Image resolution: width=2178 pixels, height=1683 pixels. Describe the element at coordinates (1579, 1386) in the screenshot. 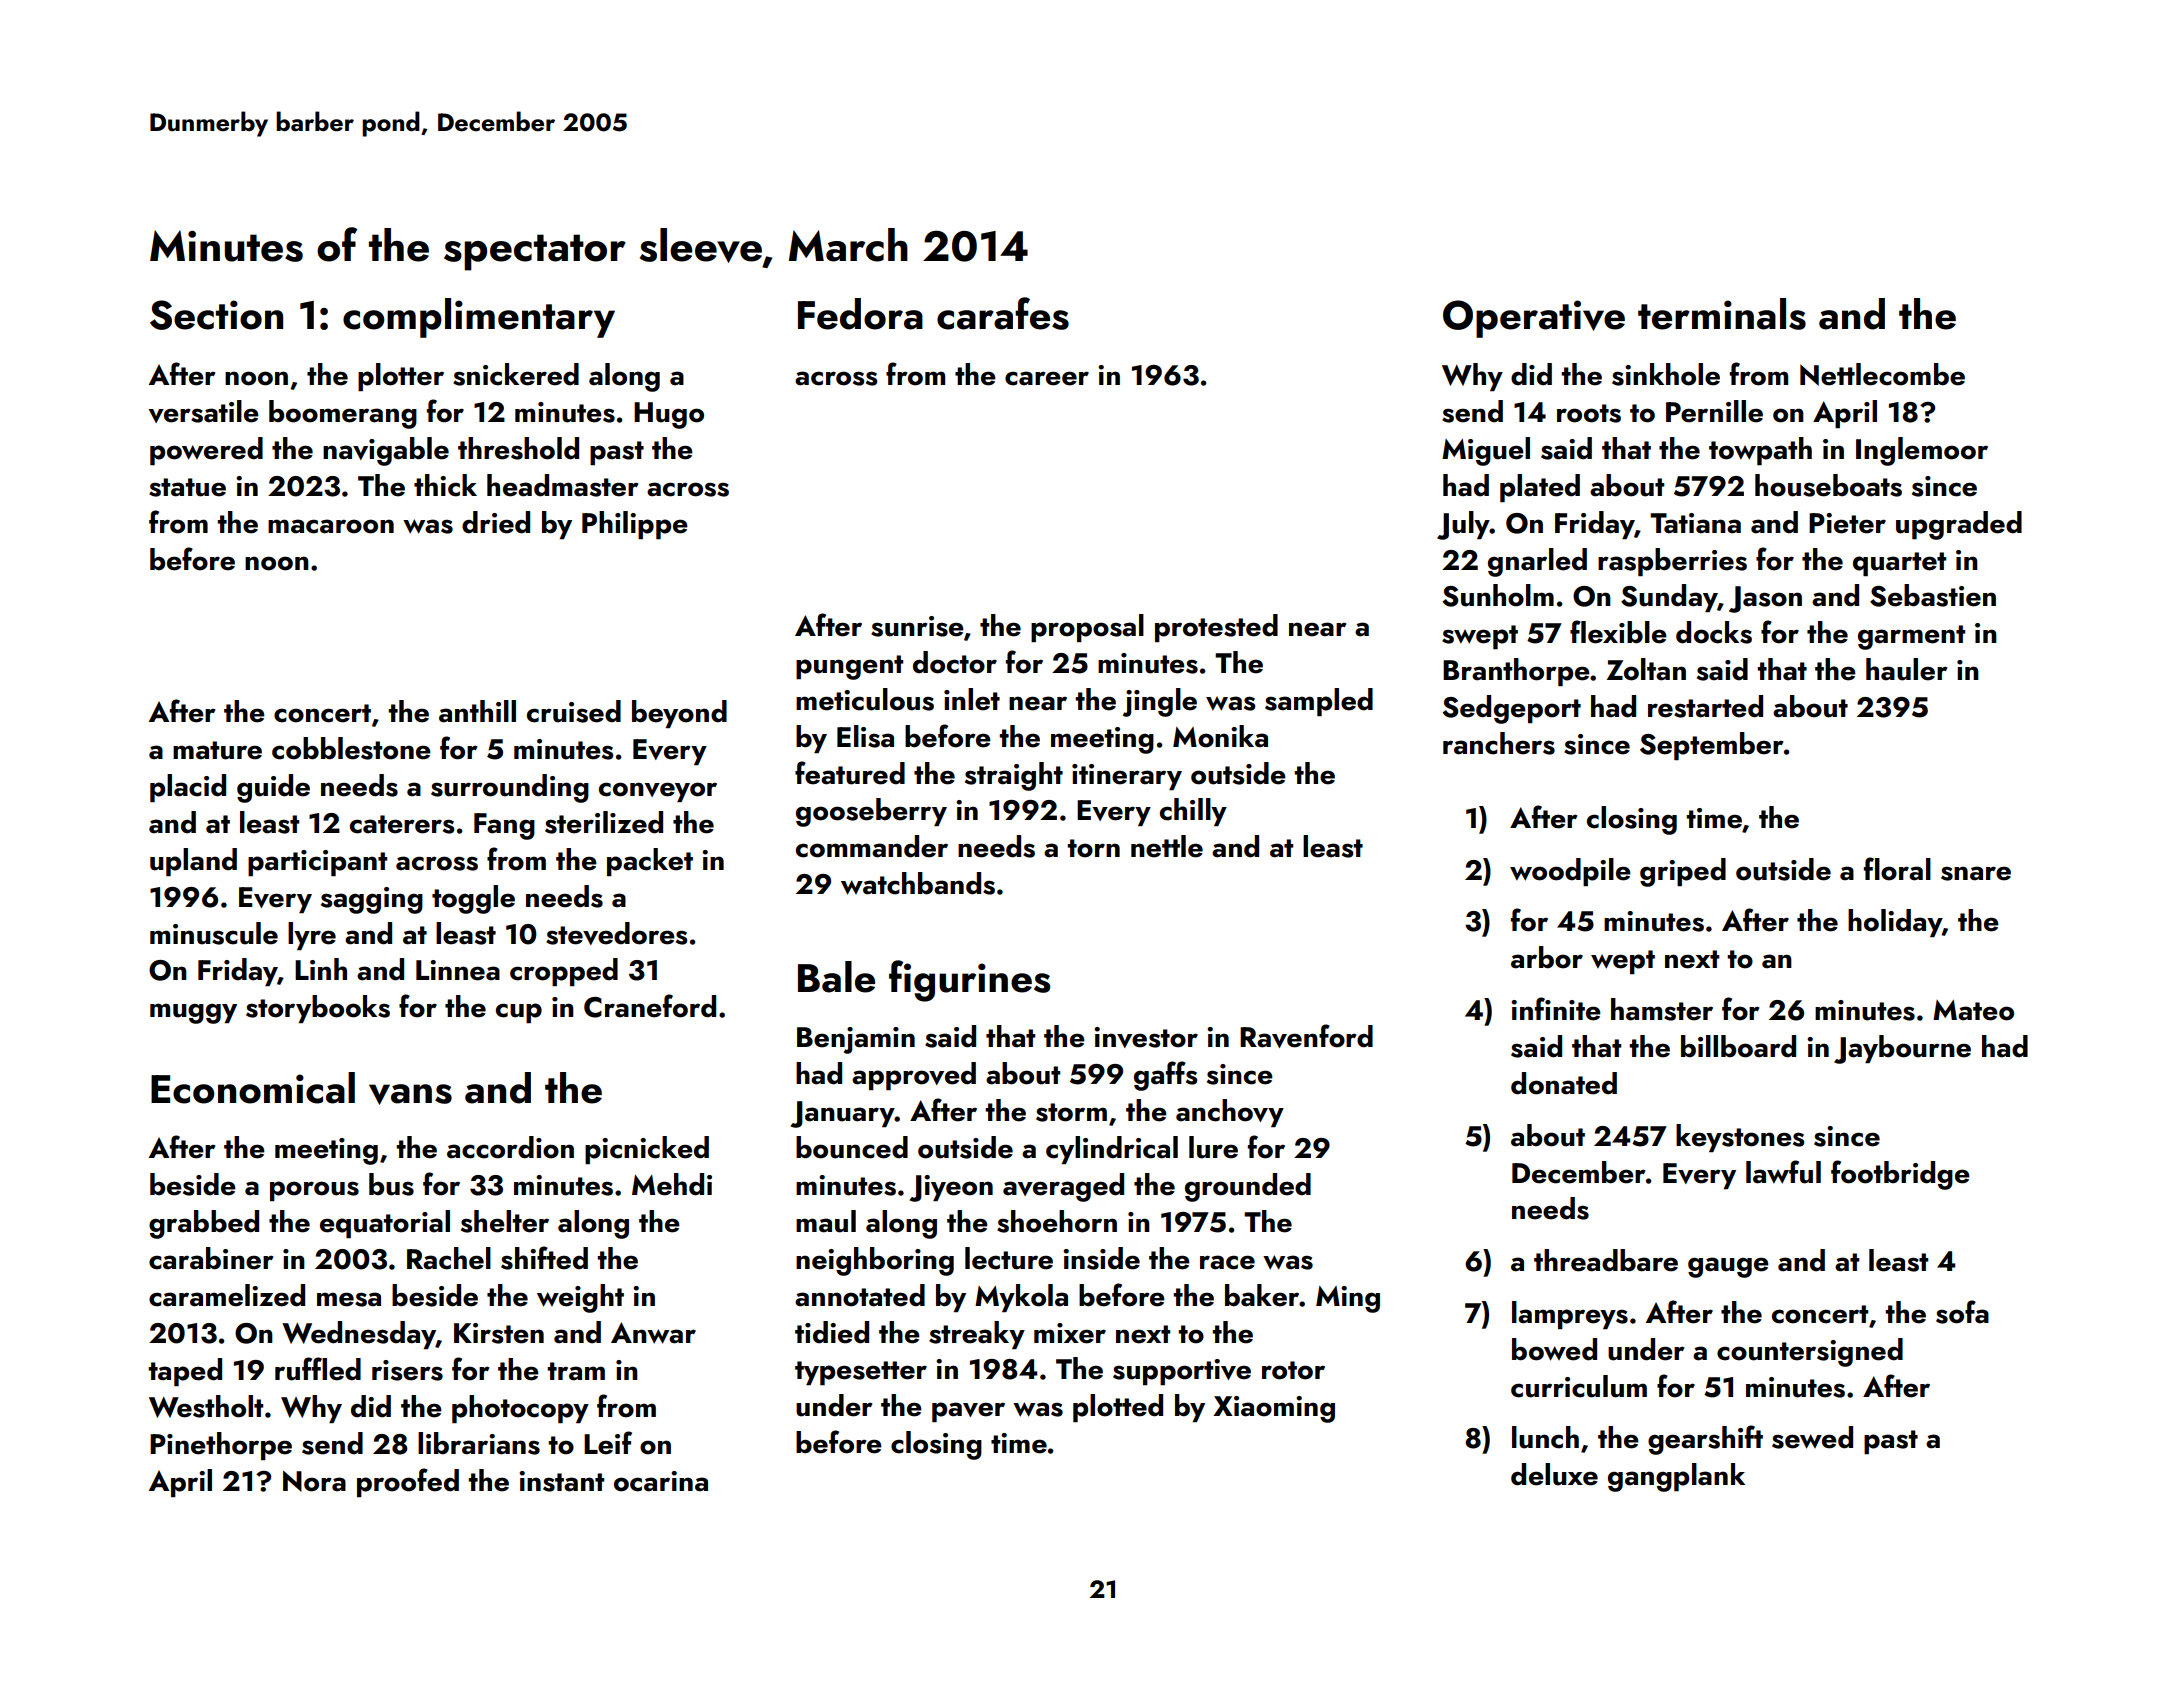

I see `curriculum` at that location.
